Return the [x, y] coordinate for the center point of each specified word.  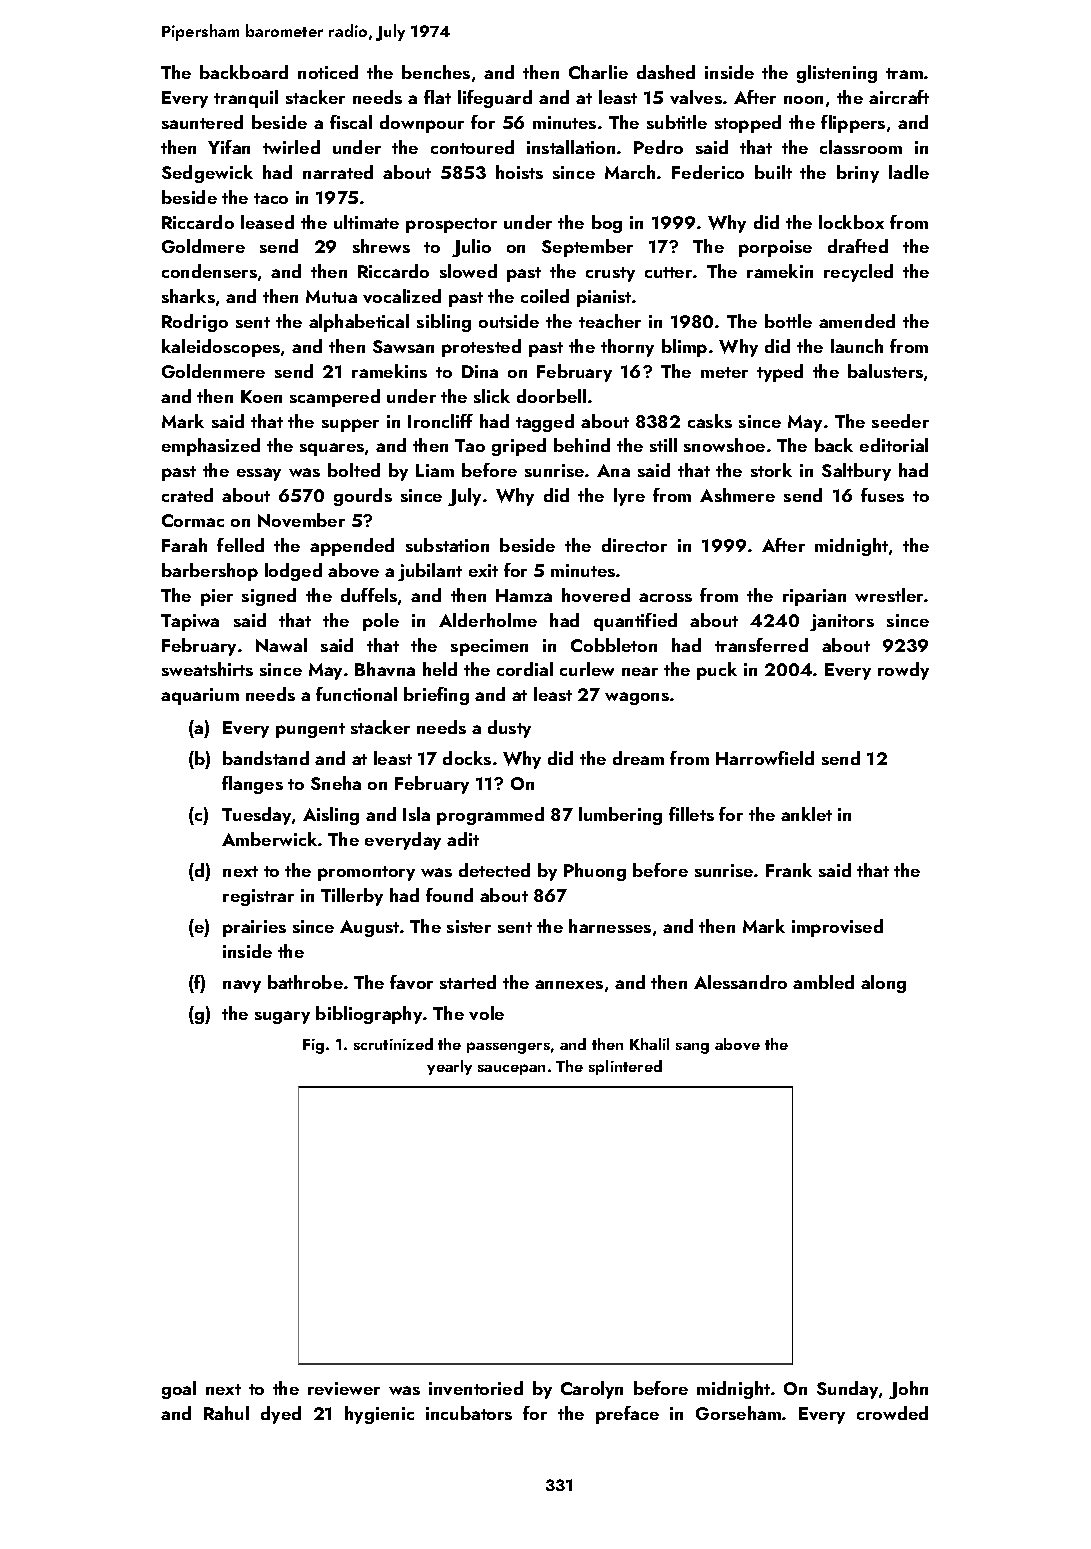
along [883, 984]
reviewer [344, 1388]
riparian [814, 597]
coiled [545, 296]
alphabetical [359, 323]
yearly [449, 1067]
